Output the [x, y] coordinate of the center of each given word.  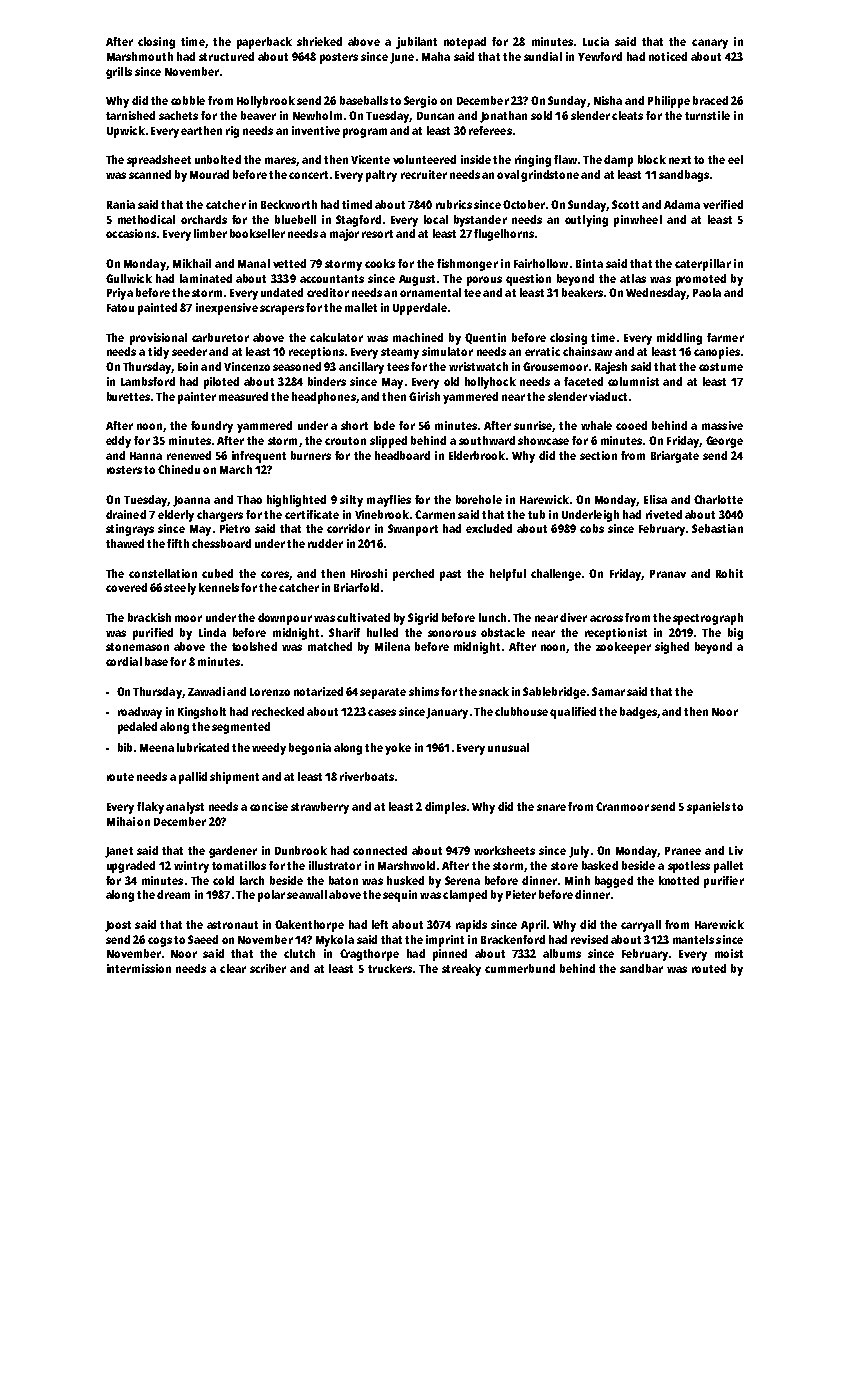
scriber [268, 968]
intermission [139, 968]
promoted [701, 280]
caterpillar [703, 265]
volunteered [424, 159]
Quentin [485, 338]
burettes [128, 396]
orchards [204, 219]
